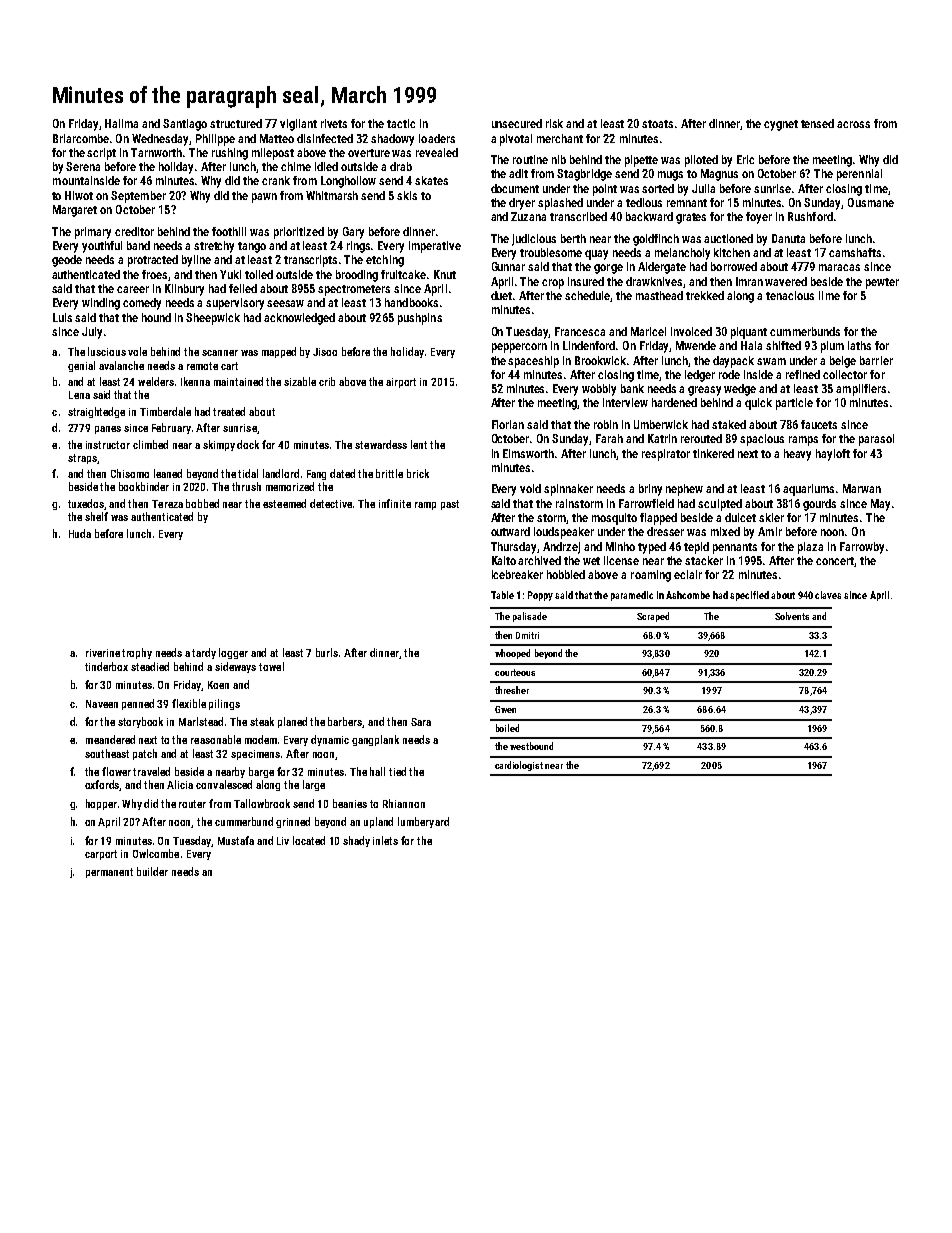 The width and height of the screenshot is (952, 1233). Describe the element at coordinates (224, 704) in the screenshot. I see `pilings` at that location.
